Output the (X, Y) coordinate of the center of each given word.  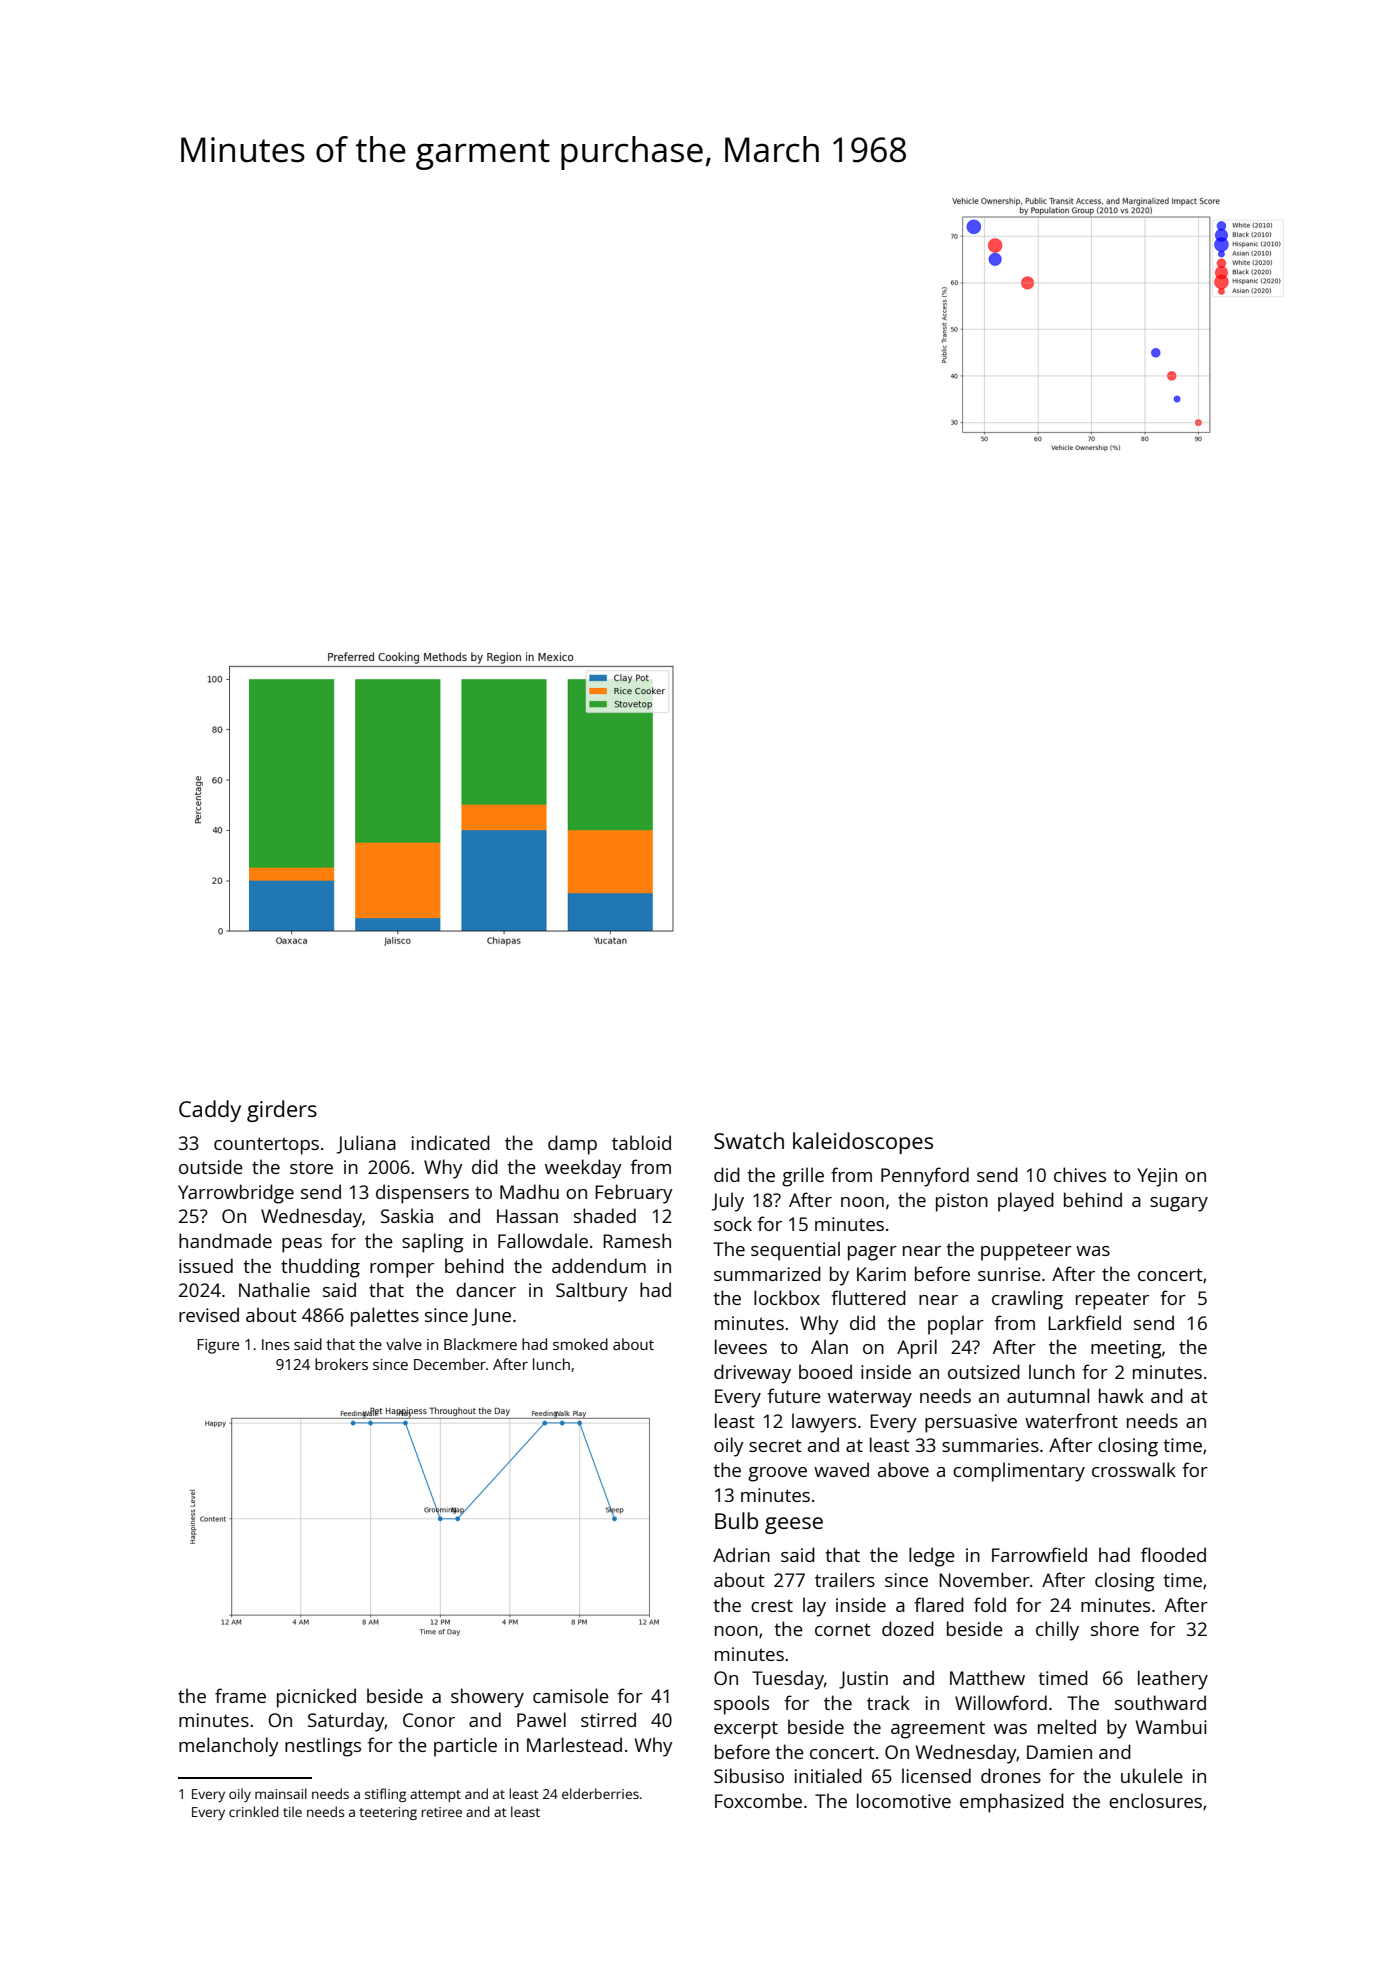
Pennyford (925, 1177)
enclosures (1155, 1800)
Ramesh (637, 1240)
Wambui (1171, 1726)
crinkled (254, 1811)
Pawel (541, 1719)
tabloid (641, 1142)
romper (402, 1270)
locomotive (904, 1800)
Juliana (366, 1144)
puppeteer (1026, 1252)
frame (240, 1695)
